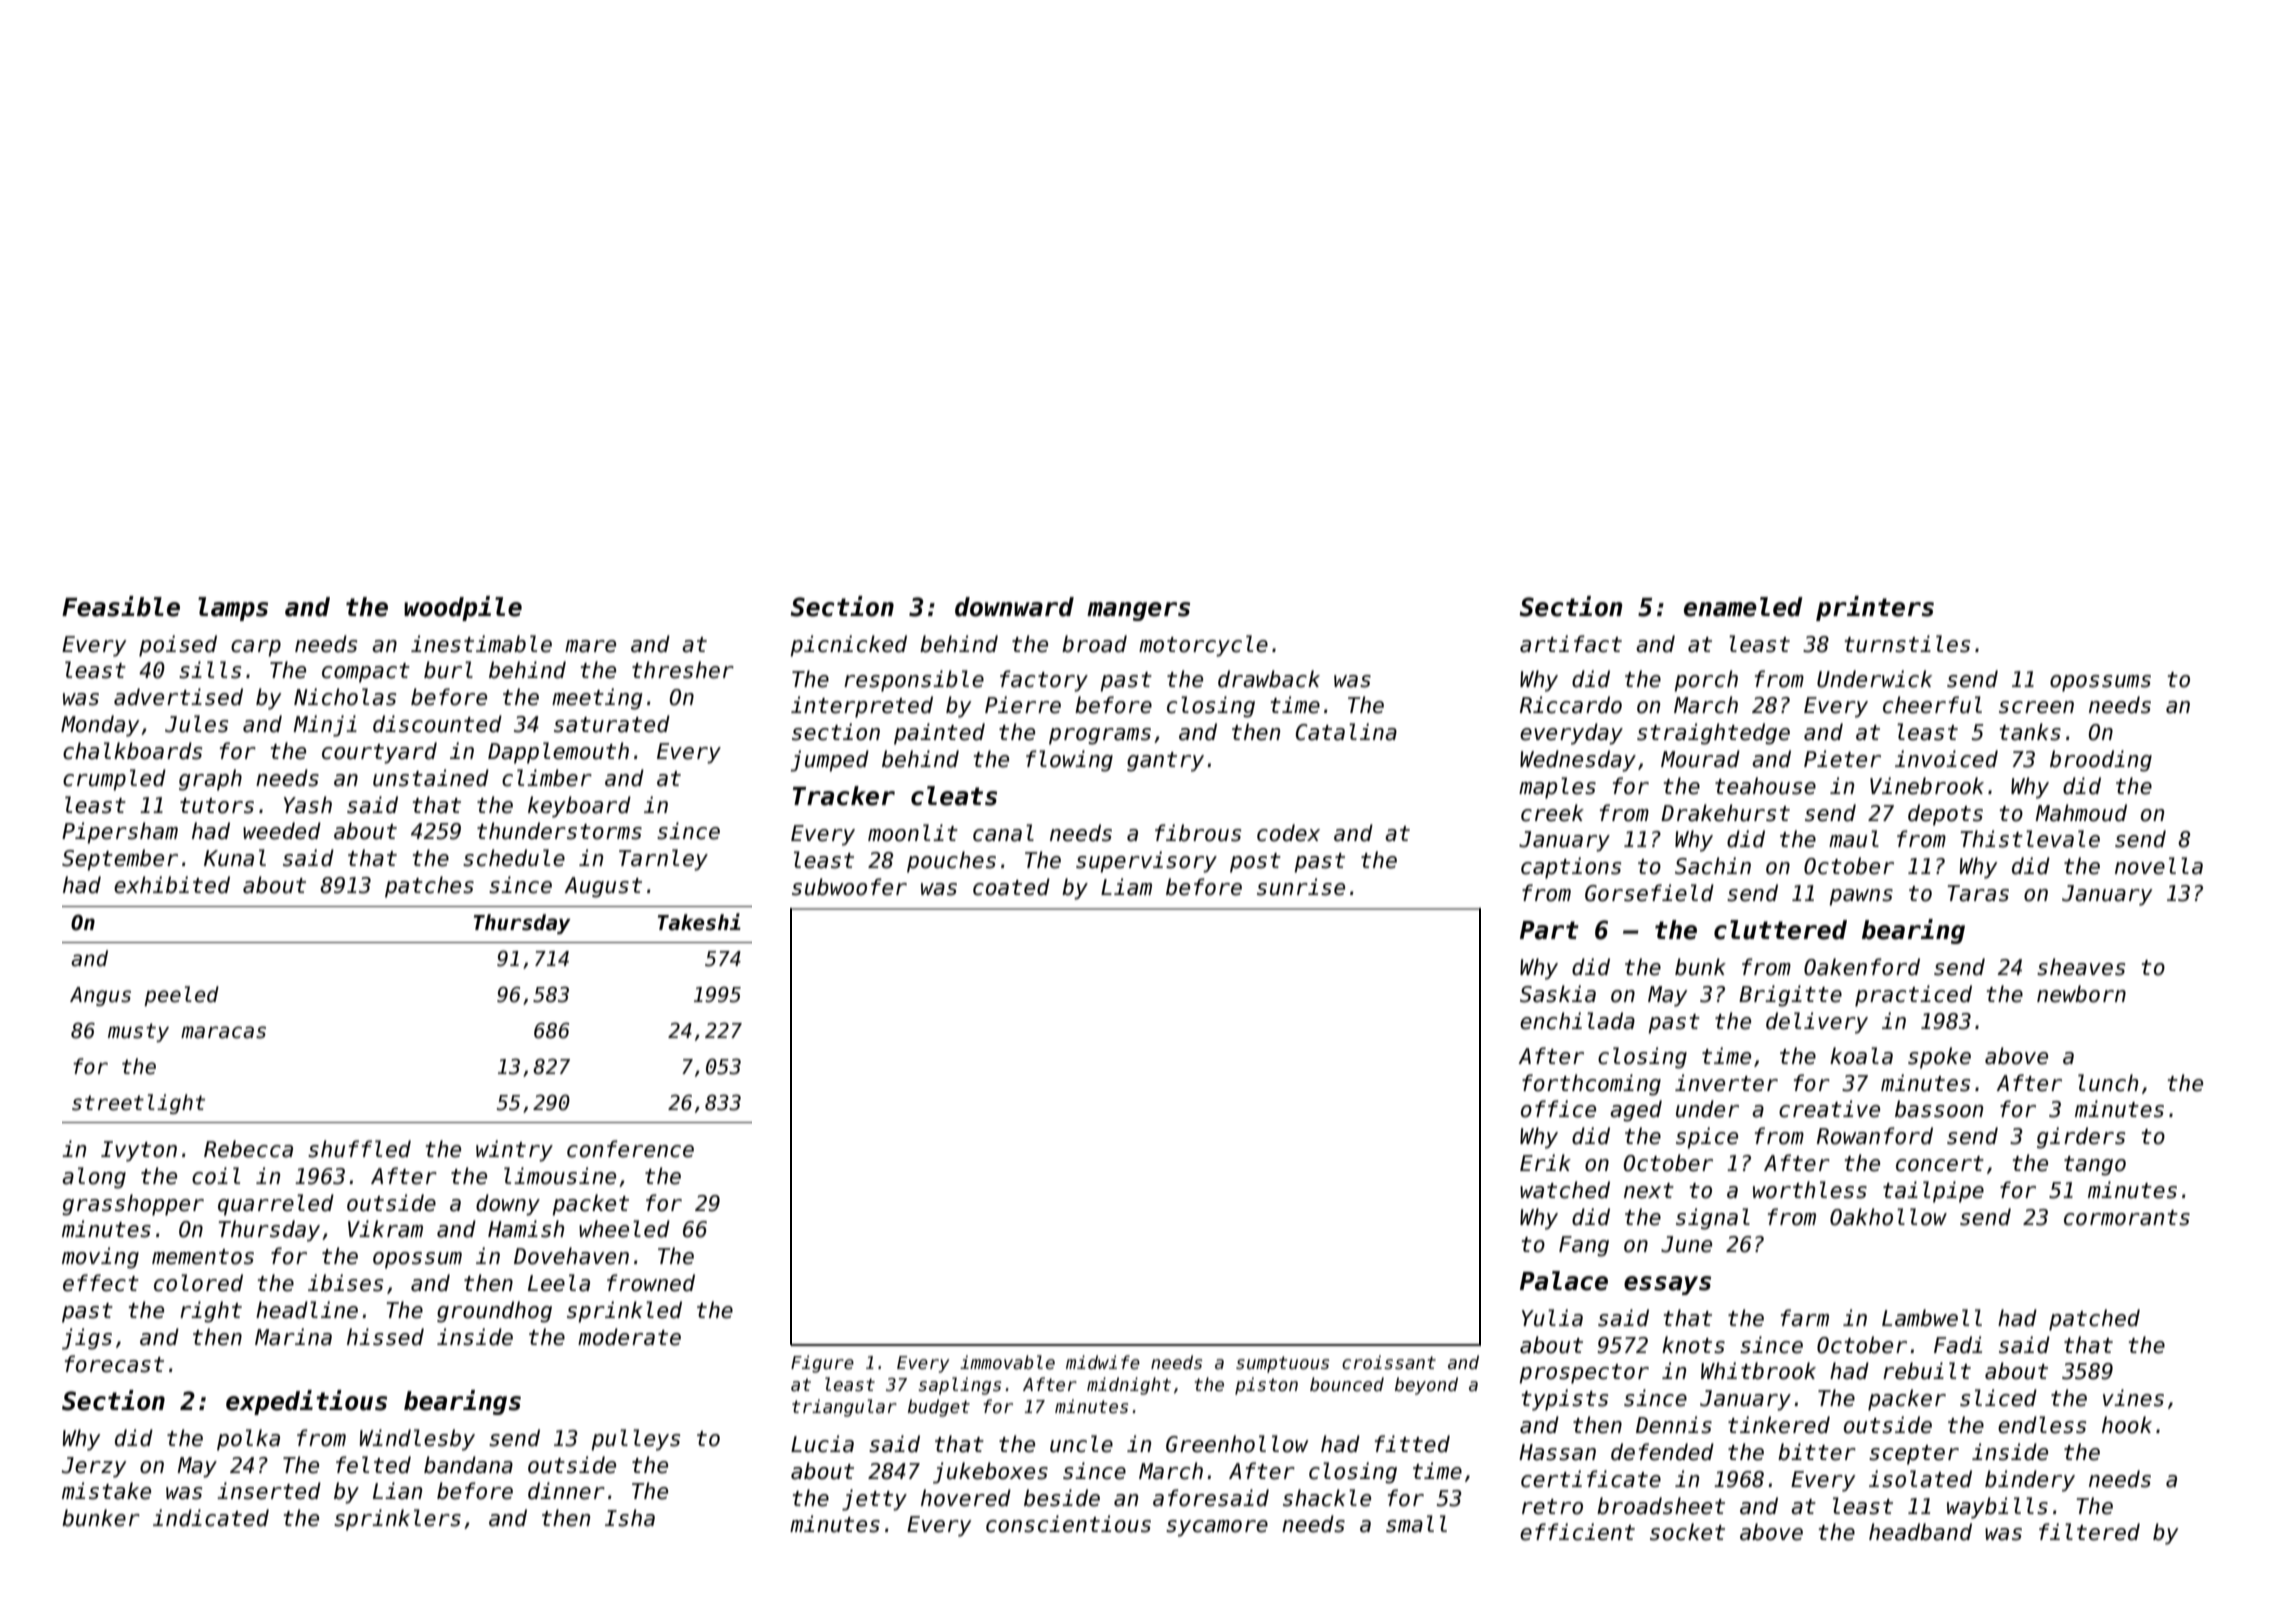  I want to click on girders, so click(2081, 1138).
